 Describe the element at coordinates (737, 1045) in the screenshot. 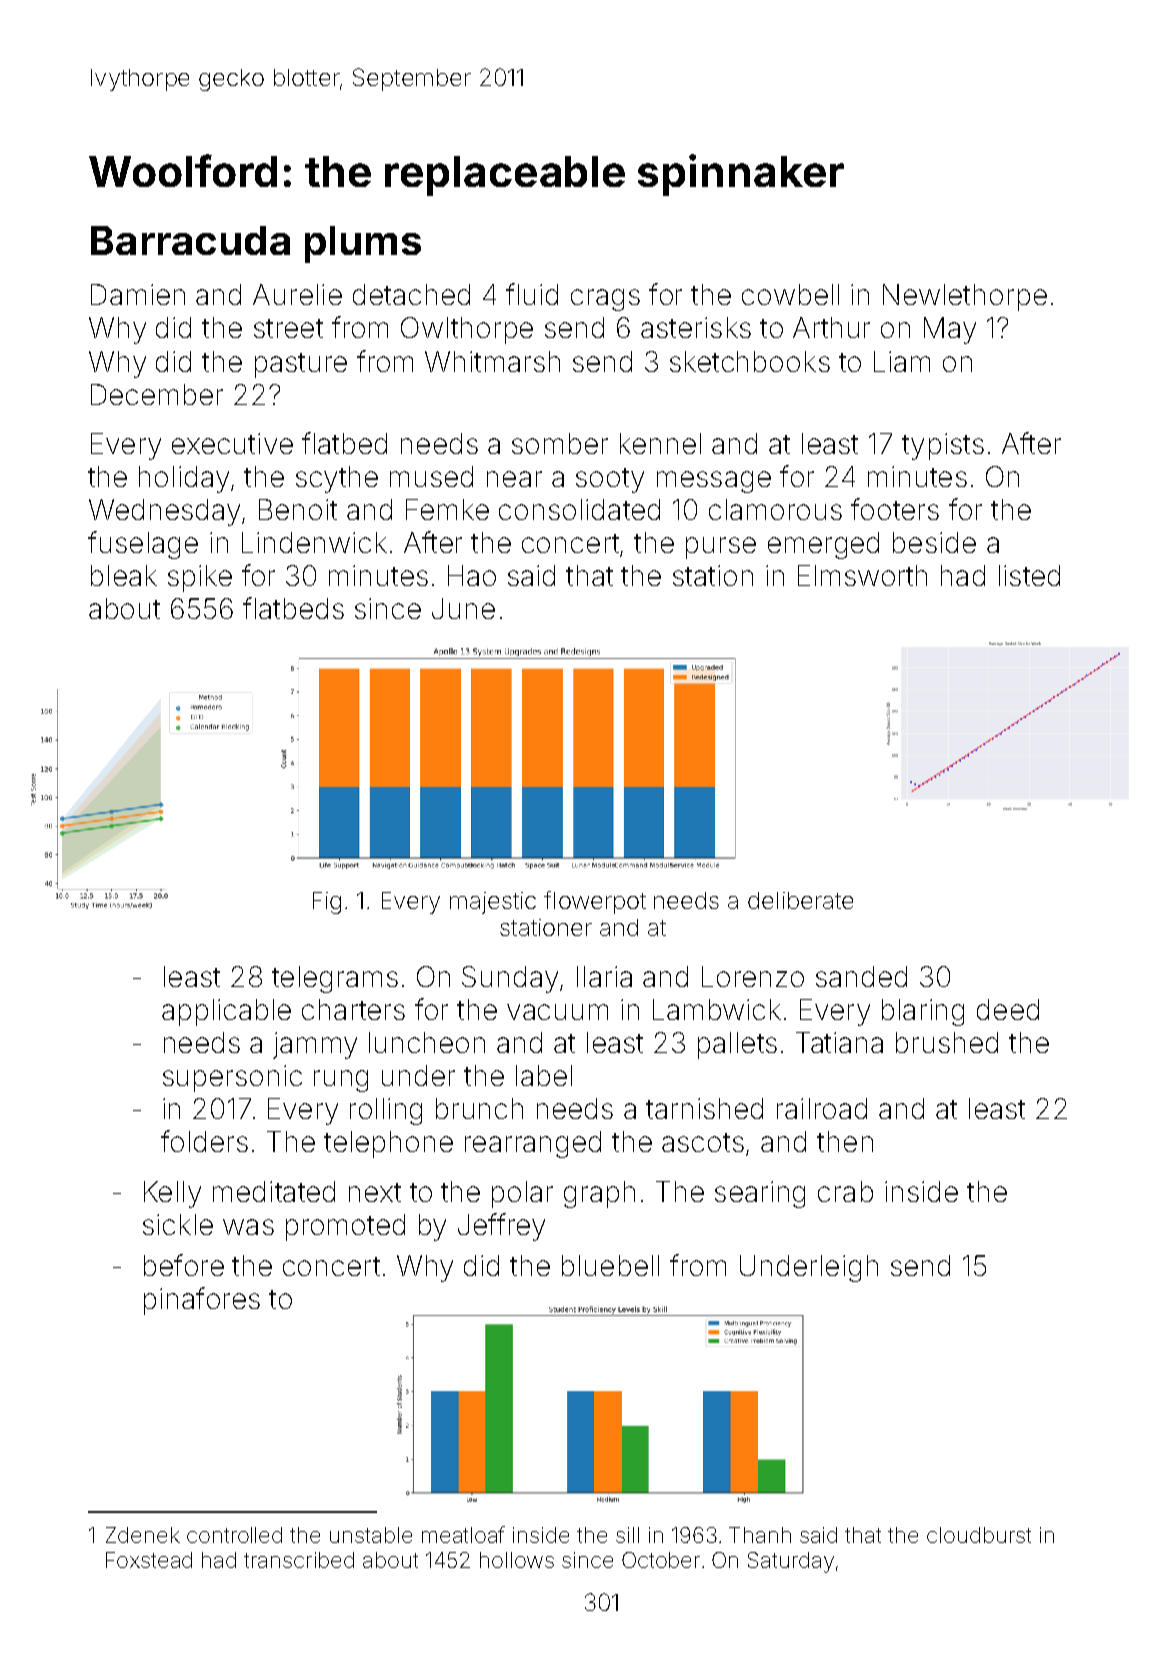

I see `pallets` at that location.
